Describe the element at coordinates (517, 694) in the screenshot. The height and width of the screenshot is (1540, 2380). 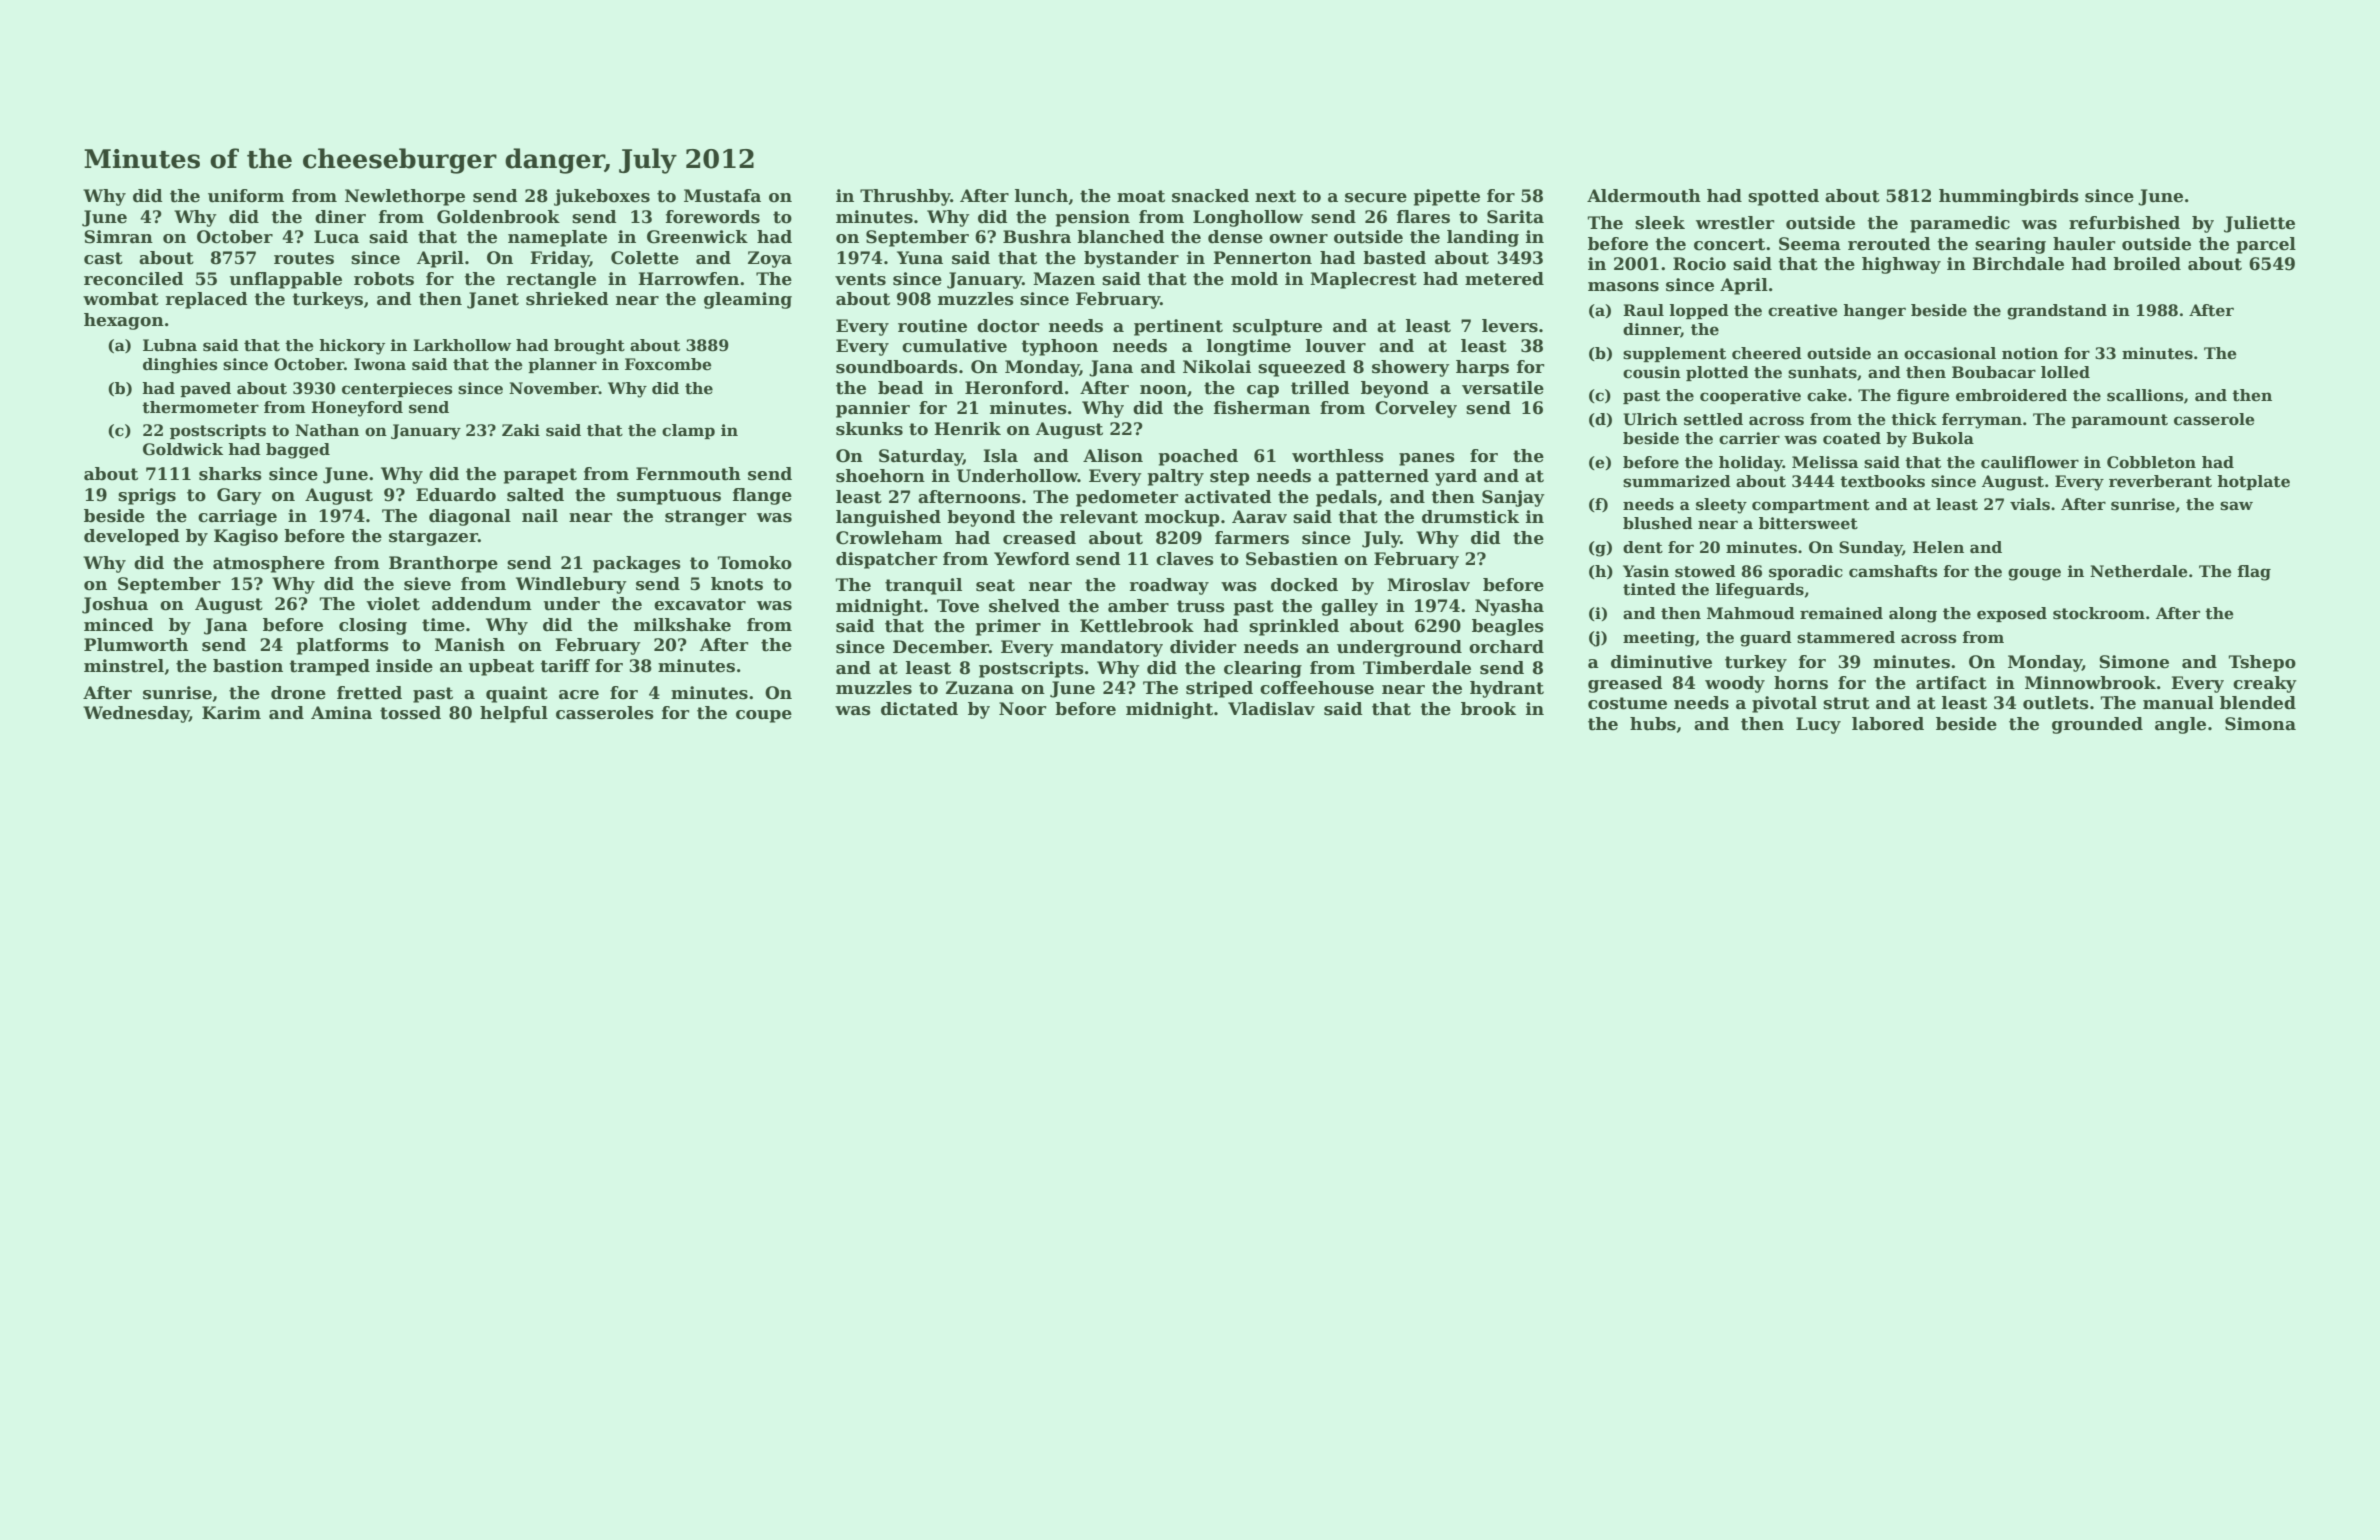
I see `quaint` at that location.
